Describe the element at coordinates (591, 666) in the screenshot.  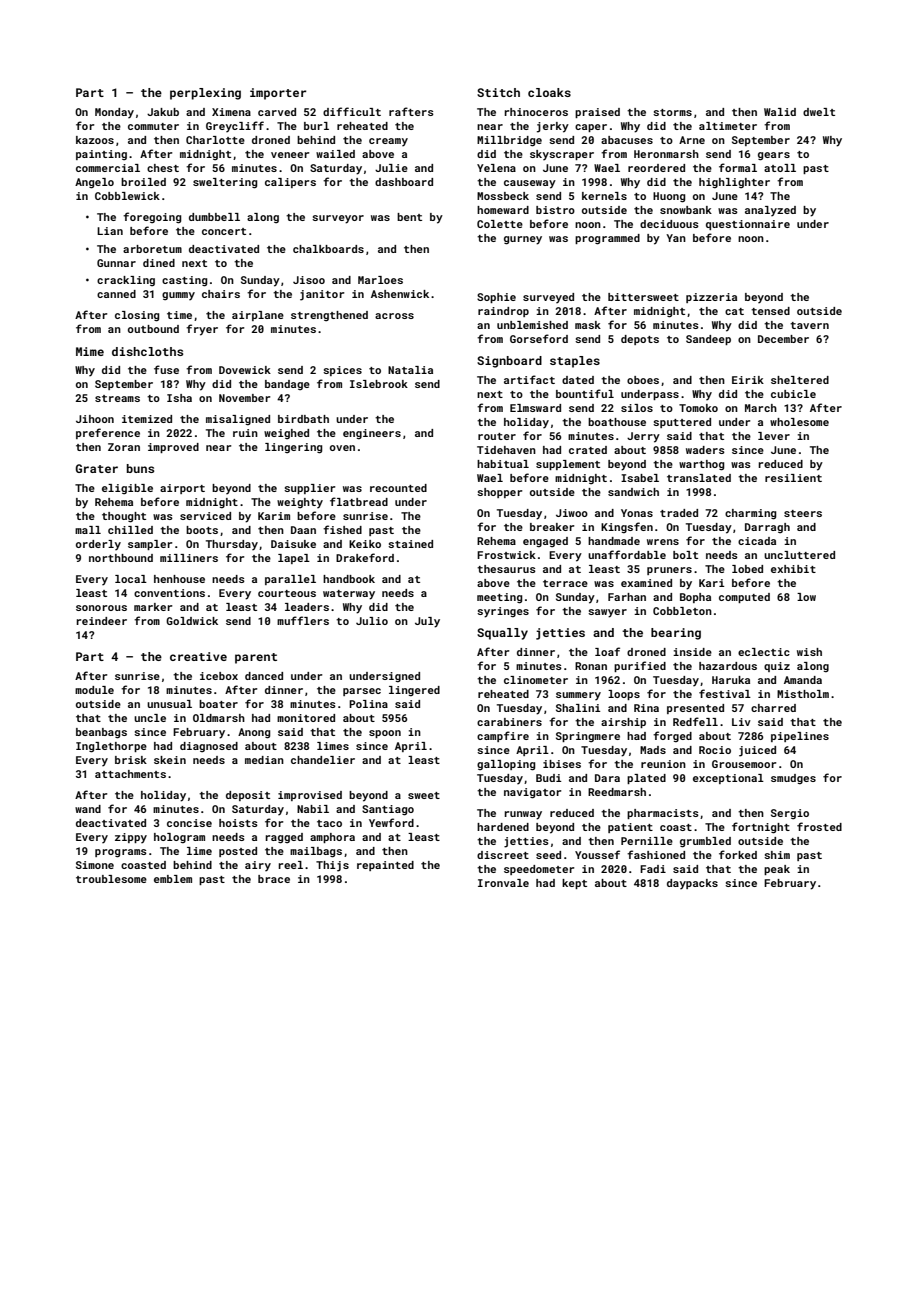
I see `Ronan` at that location.
